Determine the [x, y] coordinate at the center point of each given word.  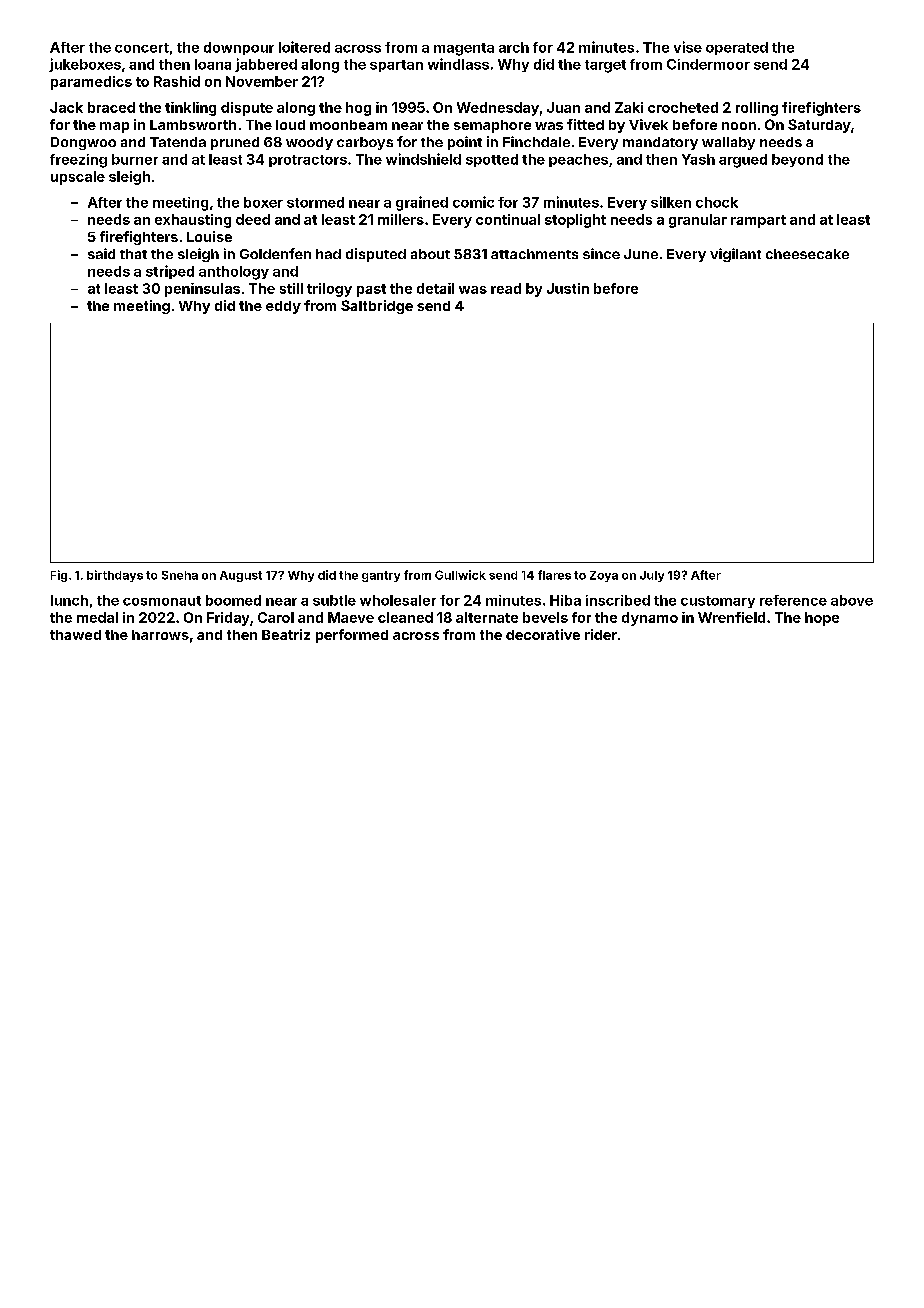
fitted [585, 124]
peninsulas [202, 290]
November [262, 81]
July [652, 576]
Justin [568, 288]
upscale [78, 178]
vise [688, 47]
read [506, 288]
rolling [757, 109]
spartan [396, 66]
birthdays [115, 576]
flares [554, 575]
